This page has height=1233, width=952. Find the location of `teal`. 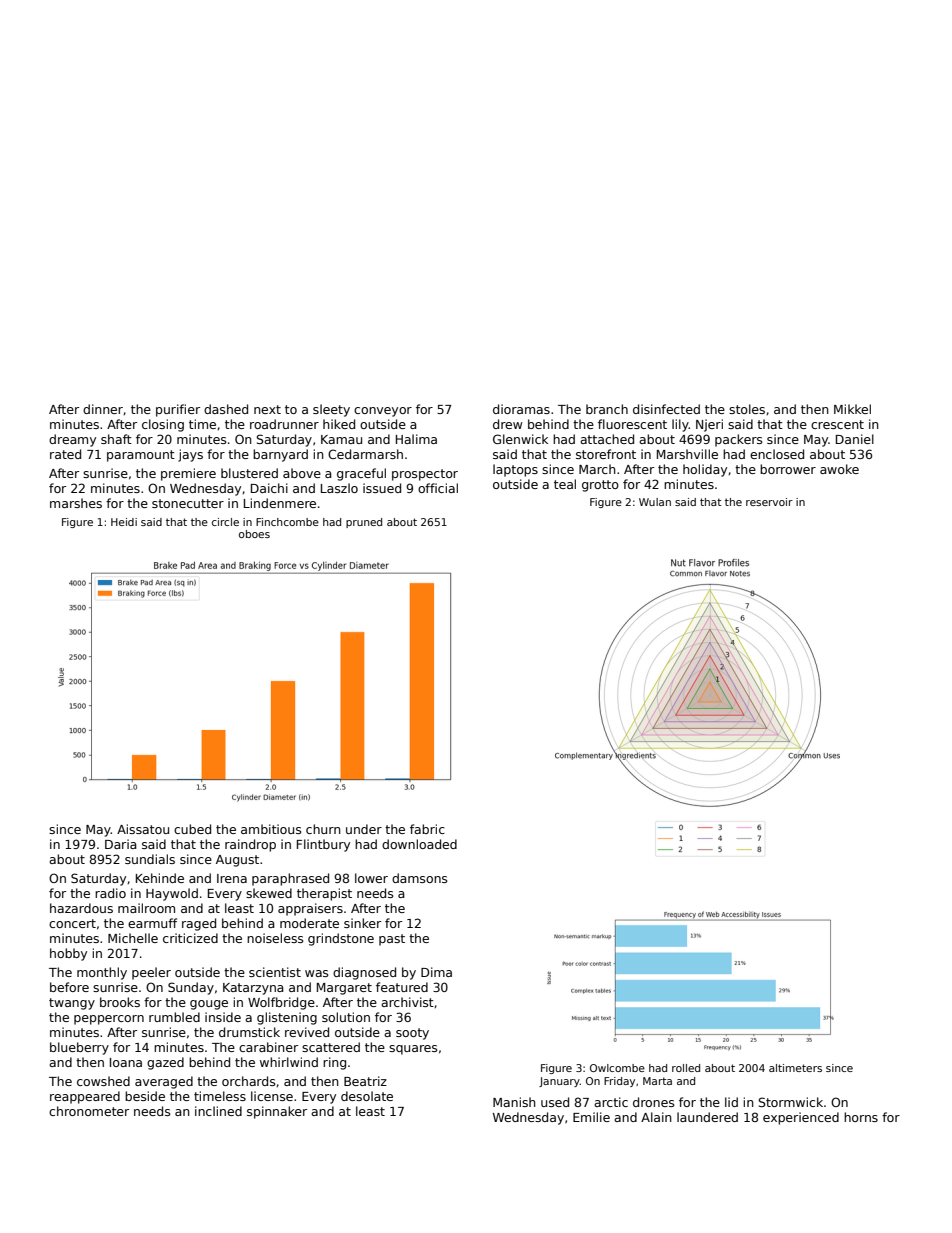

teal is located at coordinates (565, 484).
